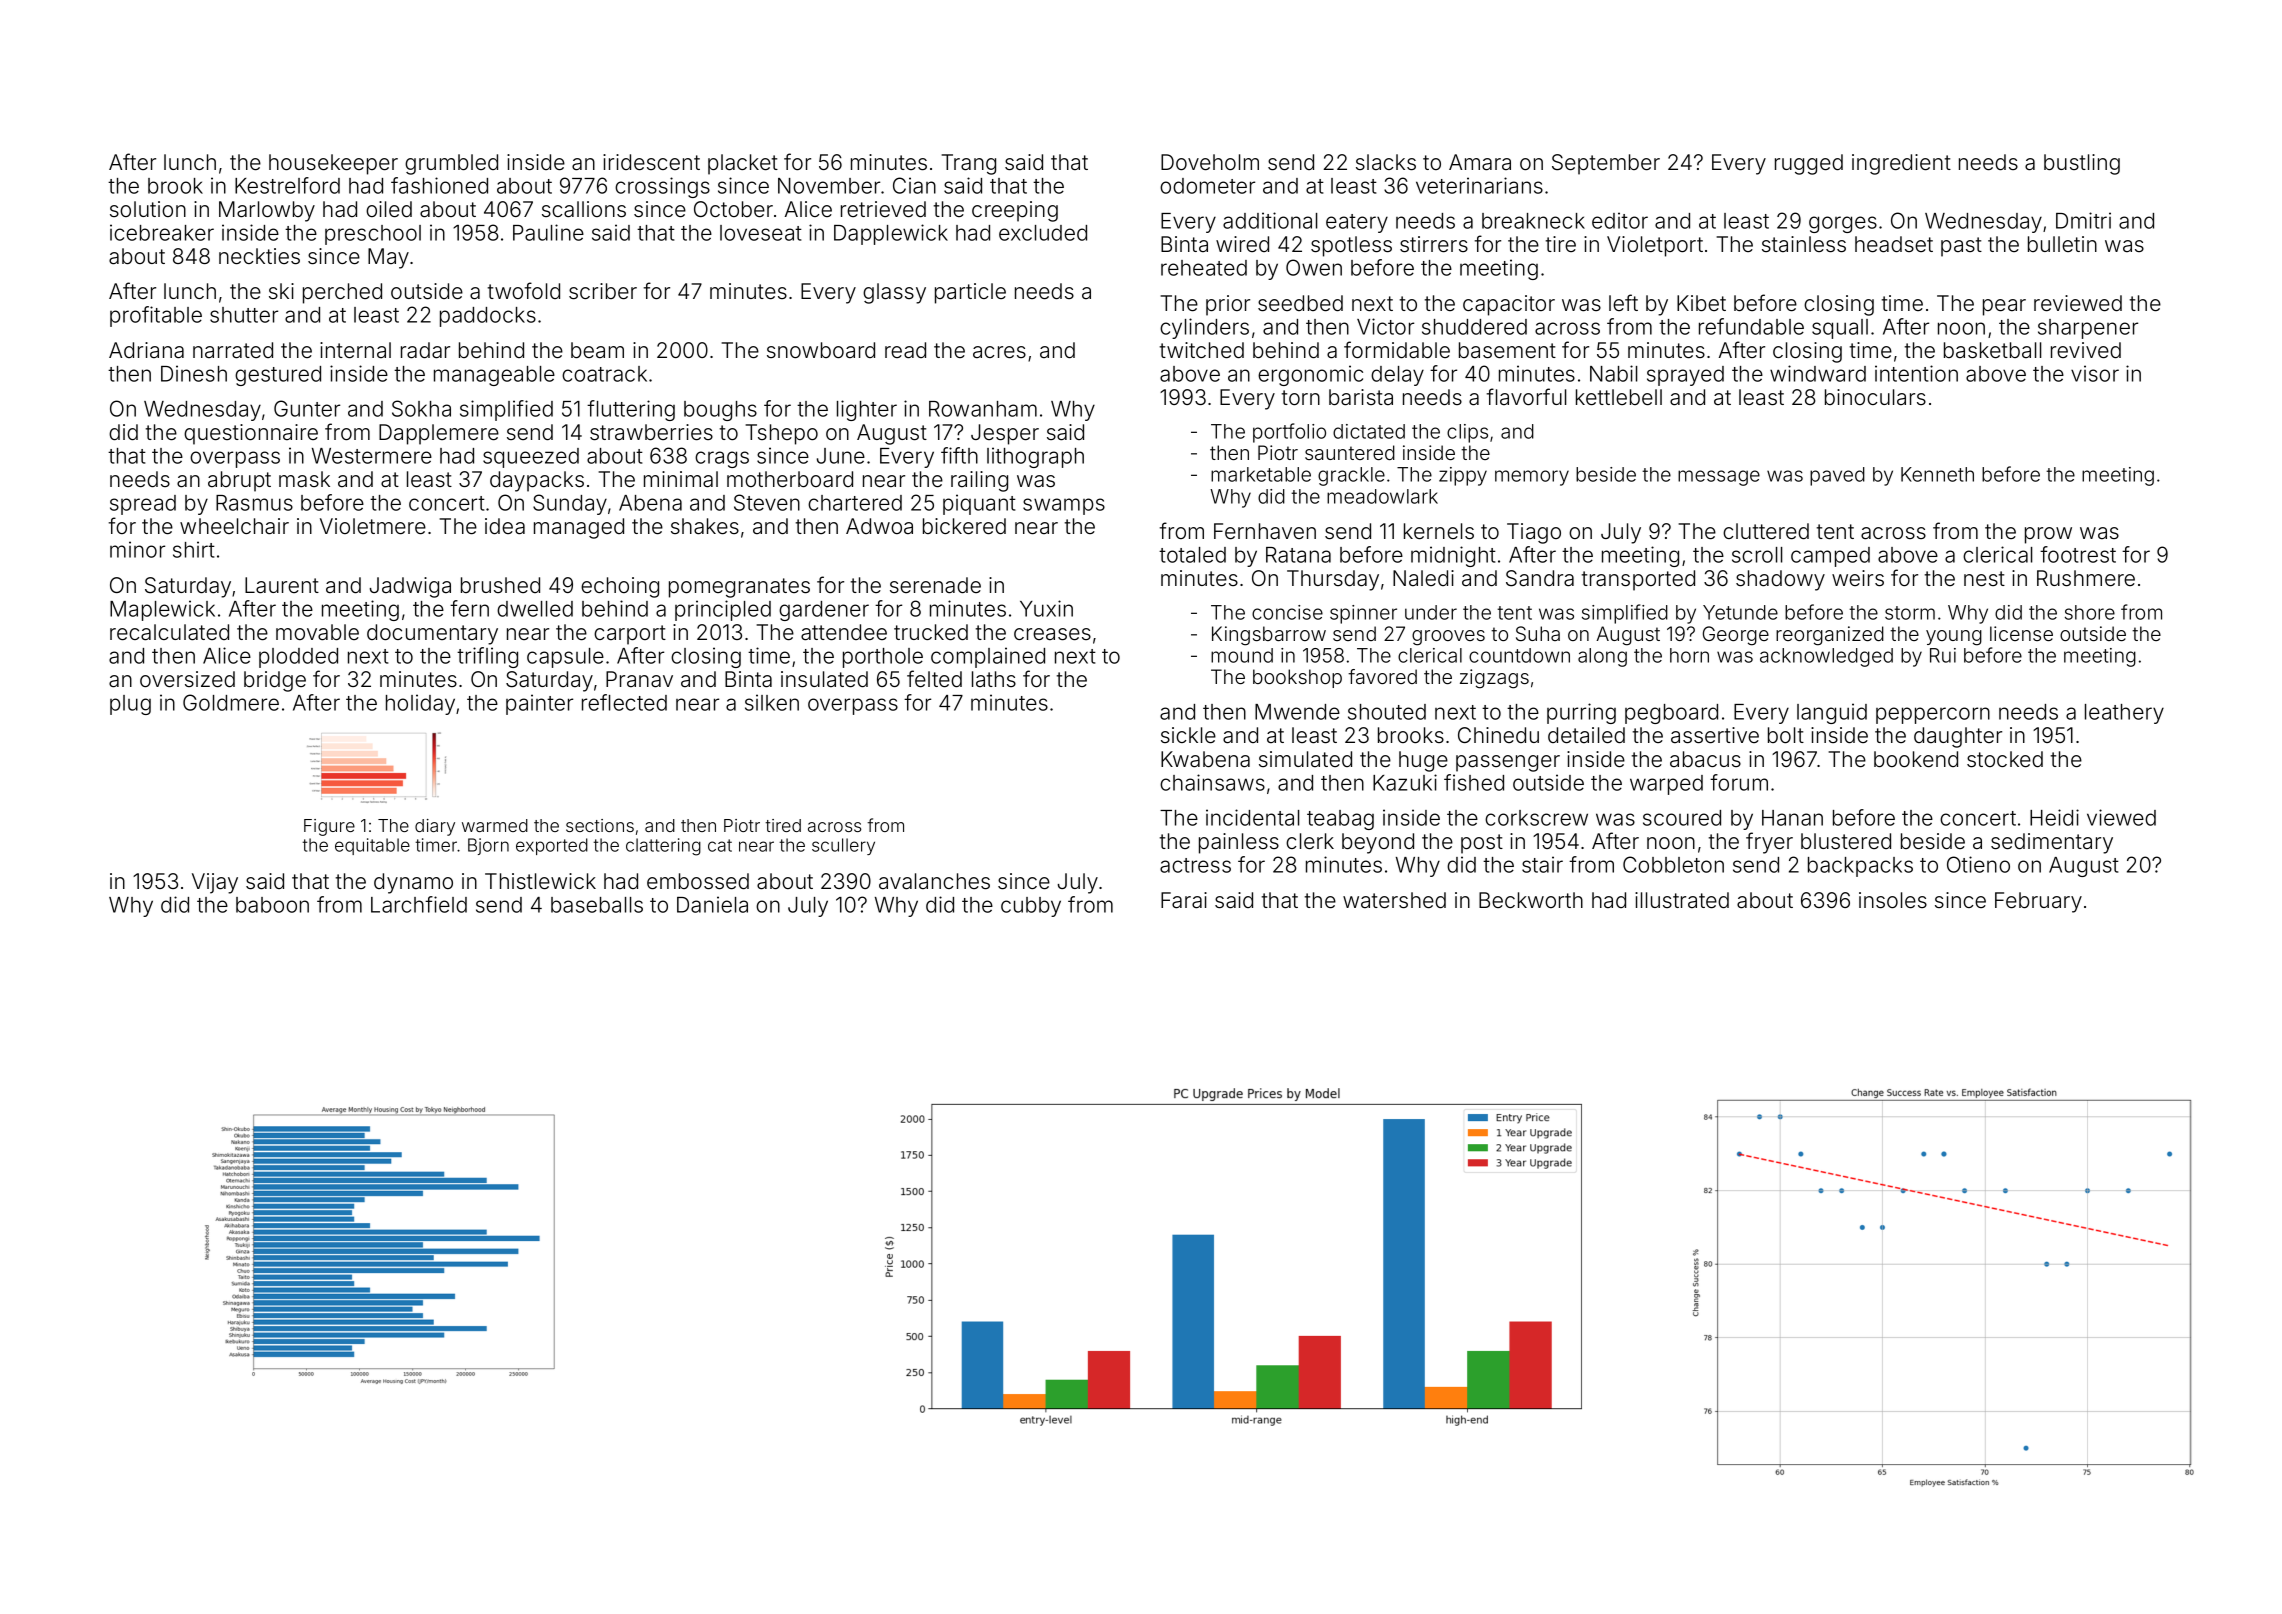 The width and height of the image is (2282, 1614). What do you see at coordinates (2086, 578) in the image?
I see `Rushmere` at bounding box center [2086, 578].
